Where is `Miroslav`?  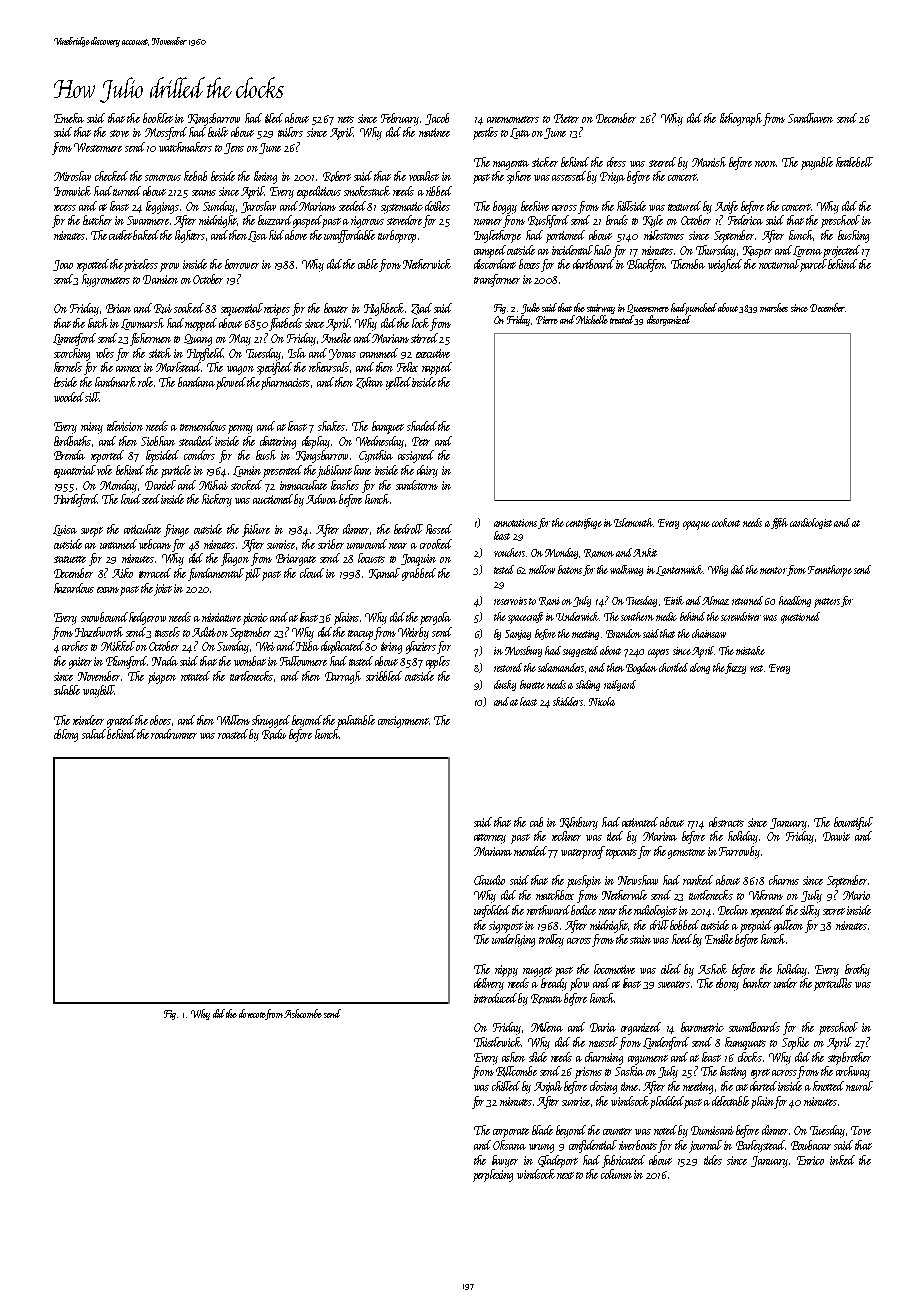
Miroslav is located at coordinates (72, 176).
